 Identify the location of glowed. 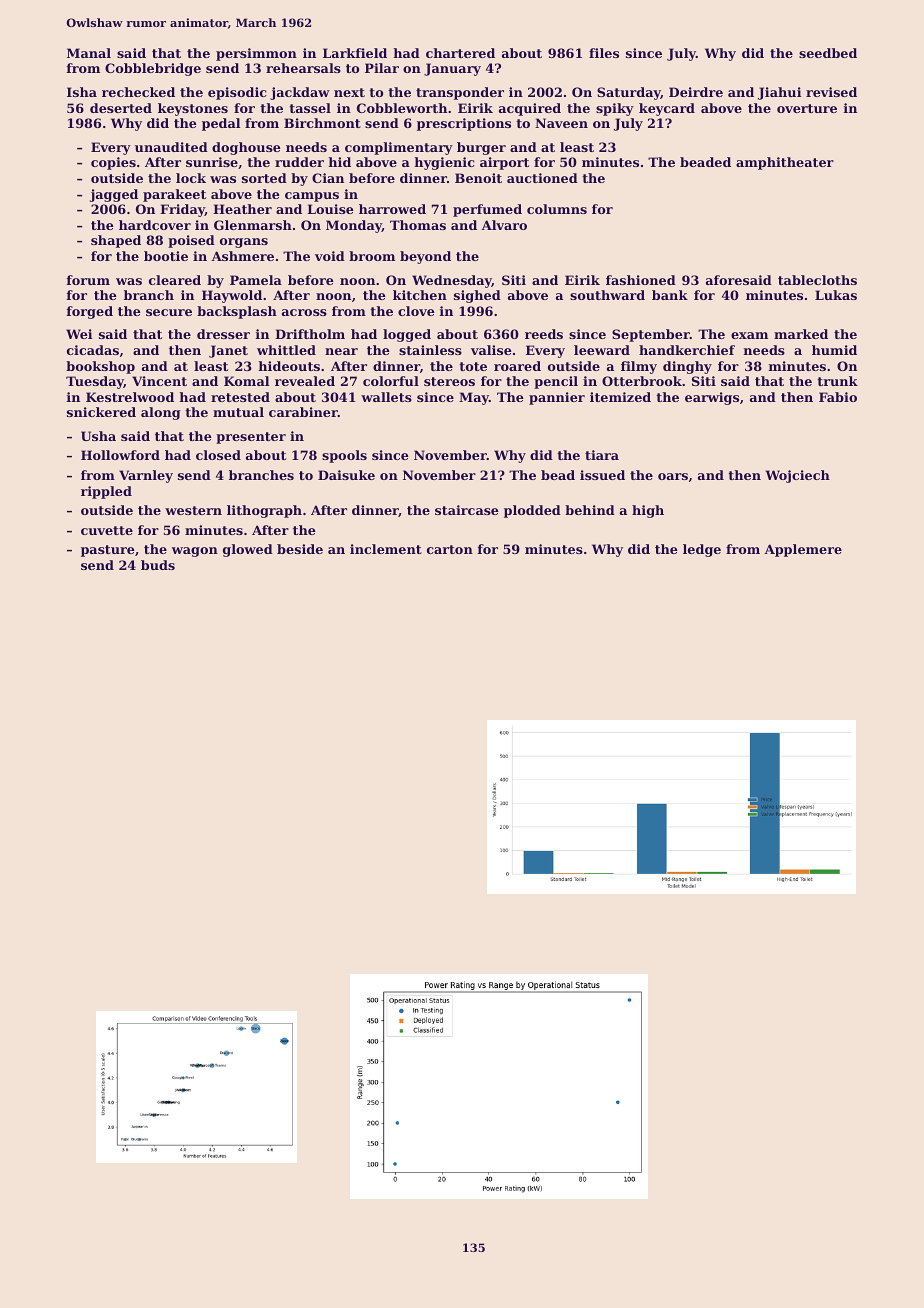
(248, 550).
